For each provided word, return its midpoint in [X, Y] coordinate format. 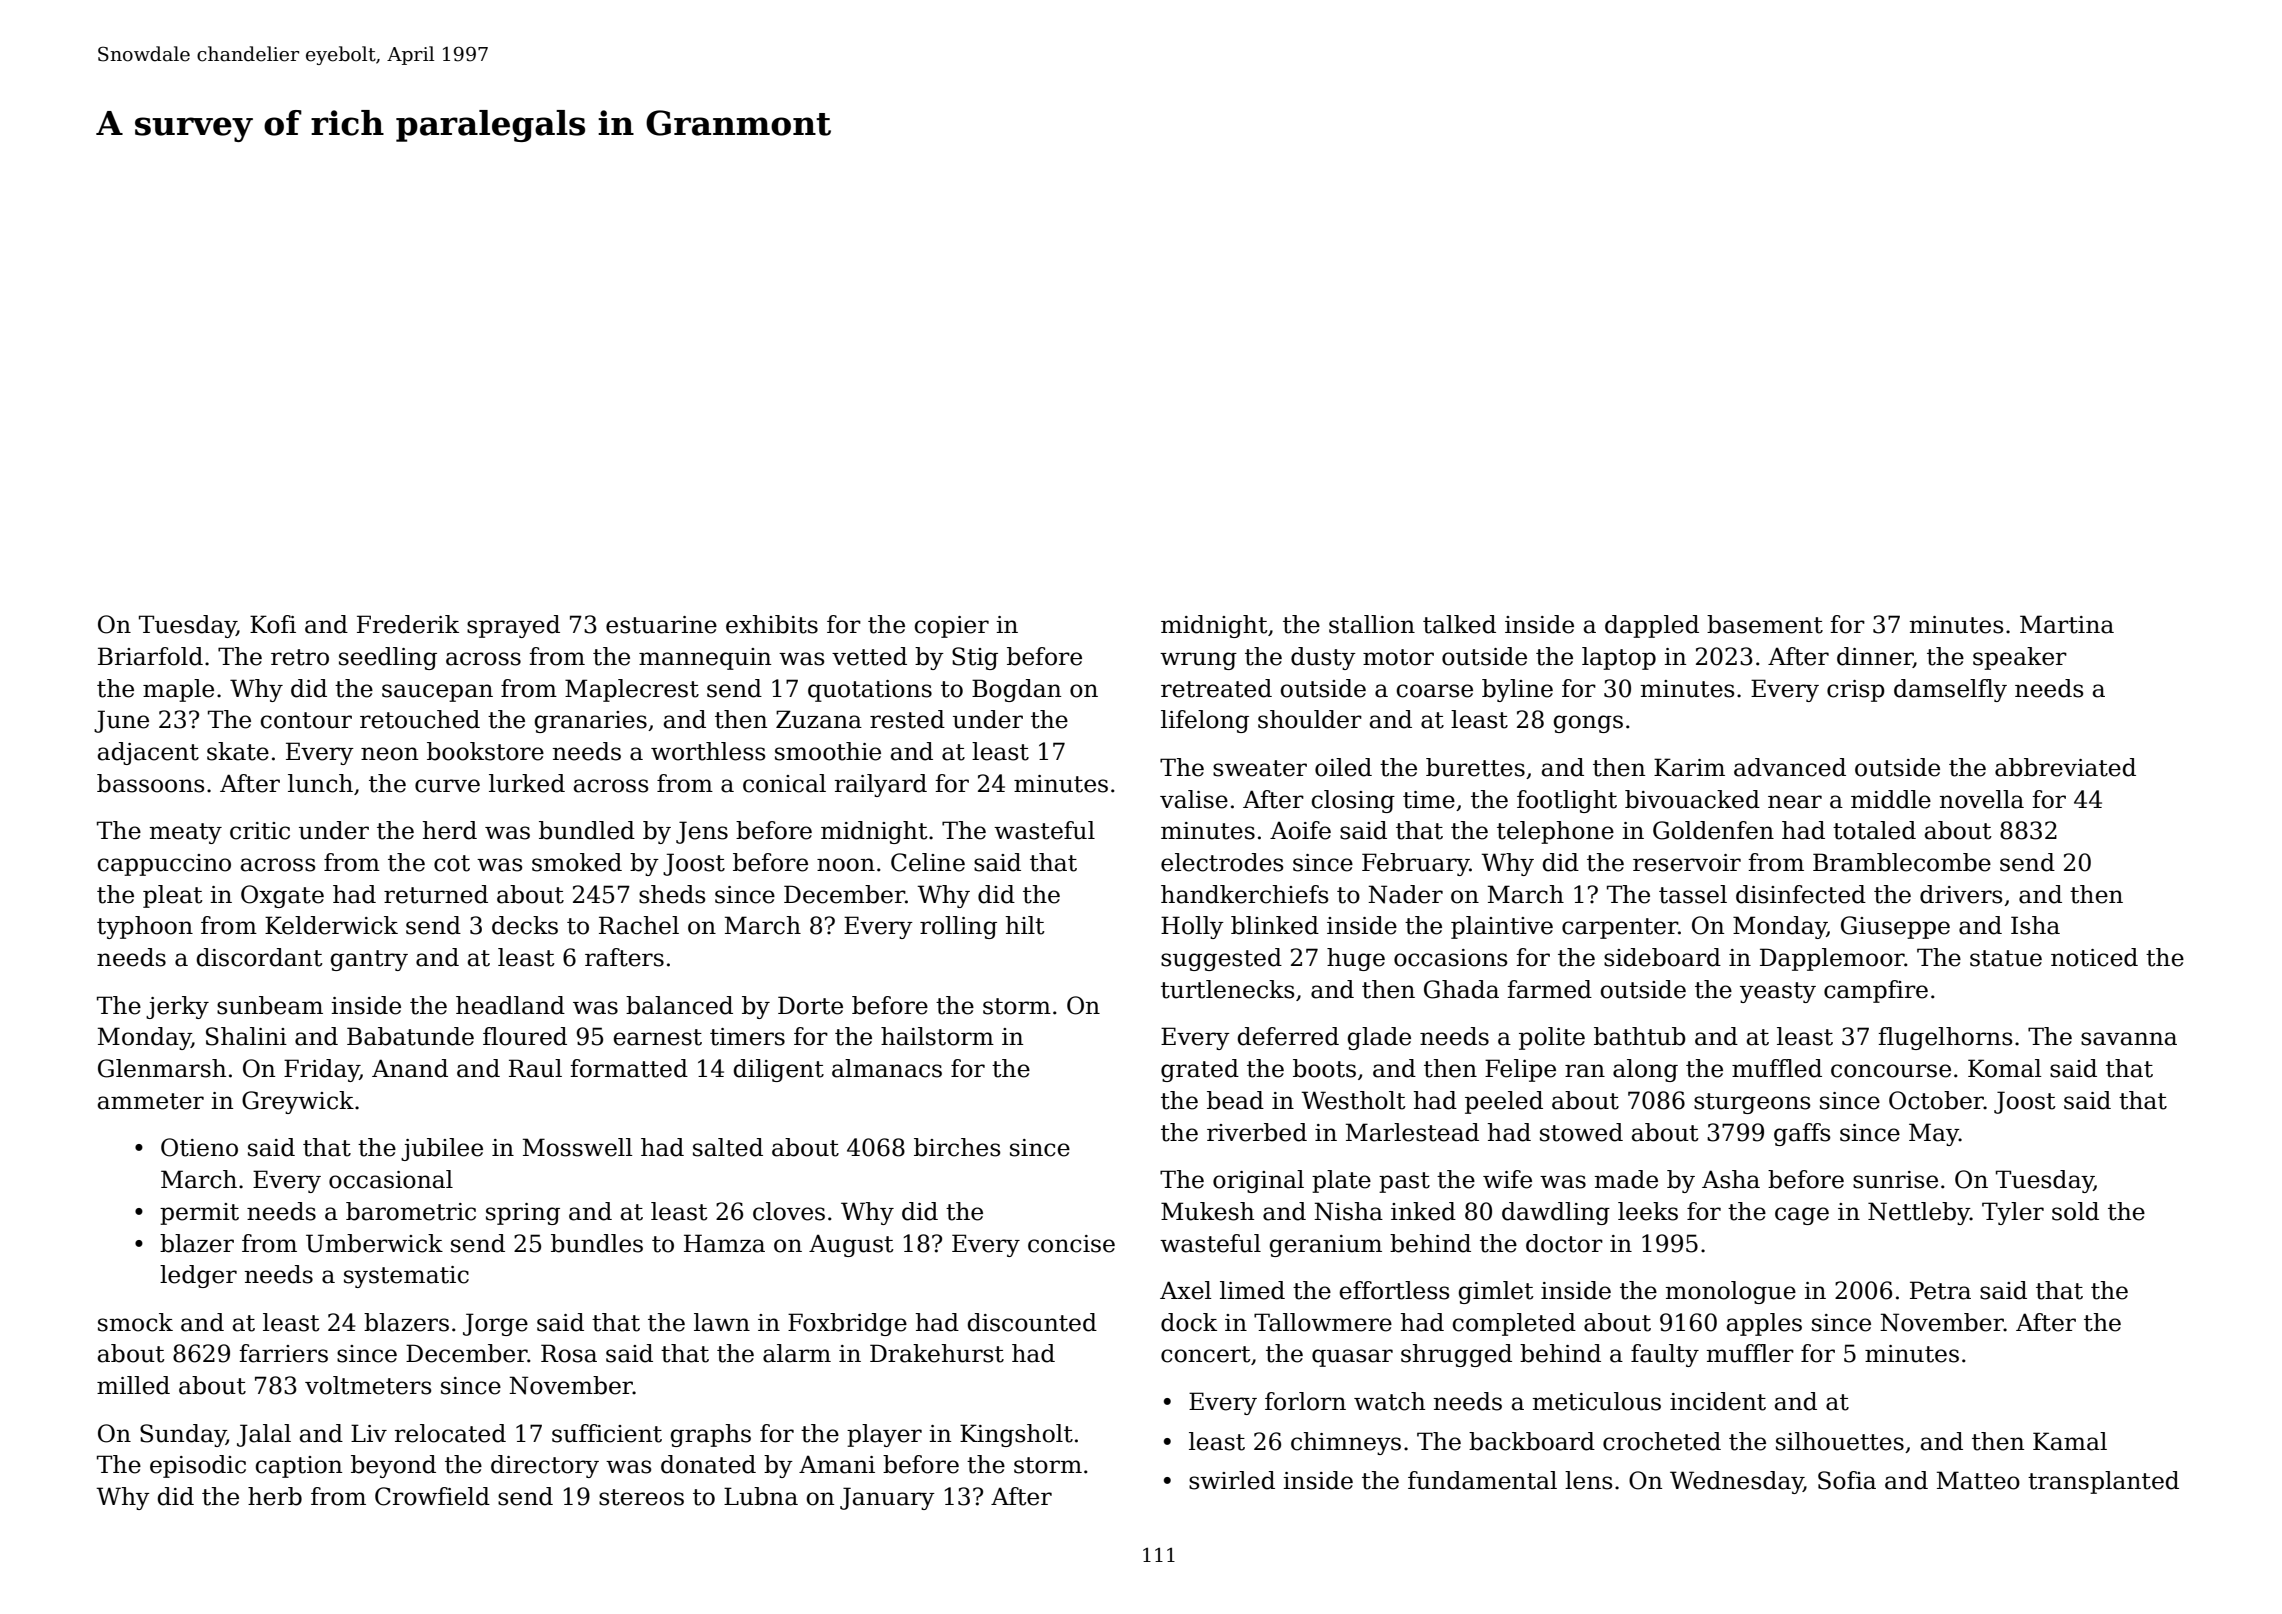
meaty [185, 833]
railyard [880, 785]
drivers [1961, 894]
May [1934, 1134]
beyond [393, 1466]
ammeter [151, 1101]
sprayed [513, 626]
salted [728, 1147]
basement [1765, 624]
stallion [1372, 624]
